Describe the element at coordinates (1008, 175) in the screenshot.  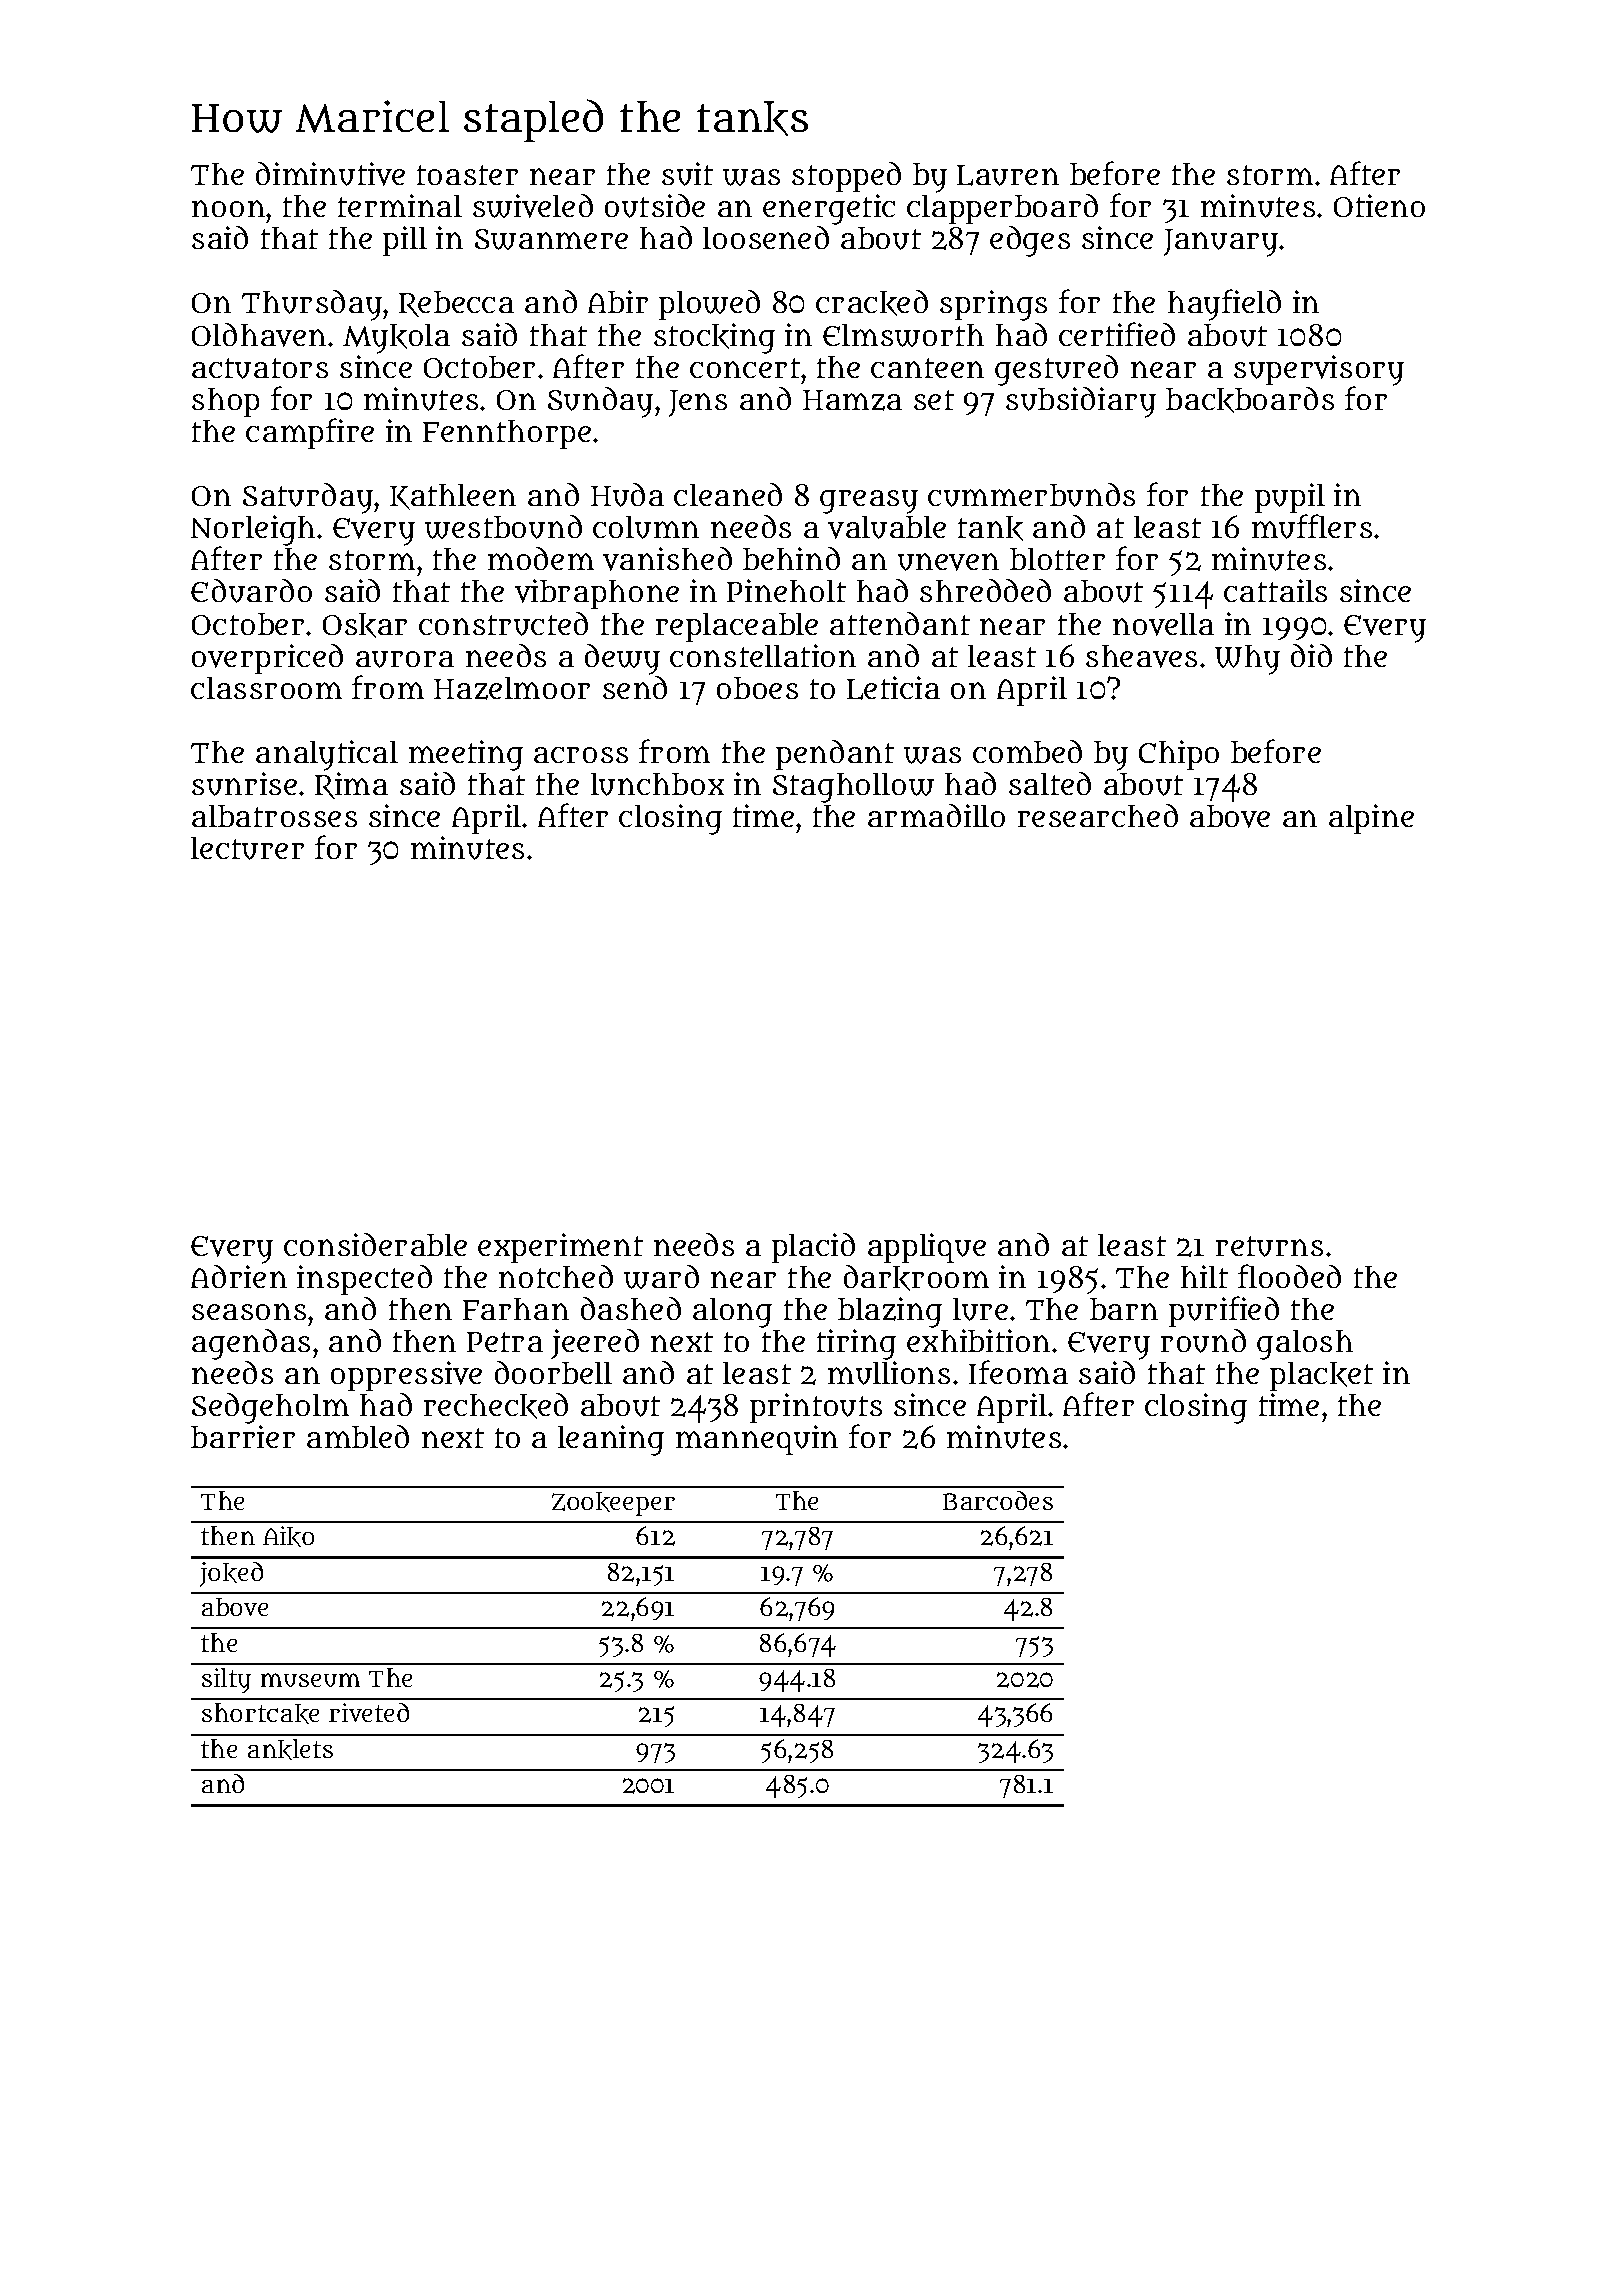
I see `Lauren` at that location.
